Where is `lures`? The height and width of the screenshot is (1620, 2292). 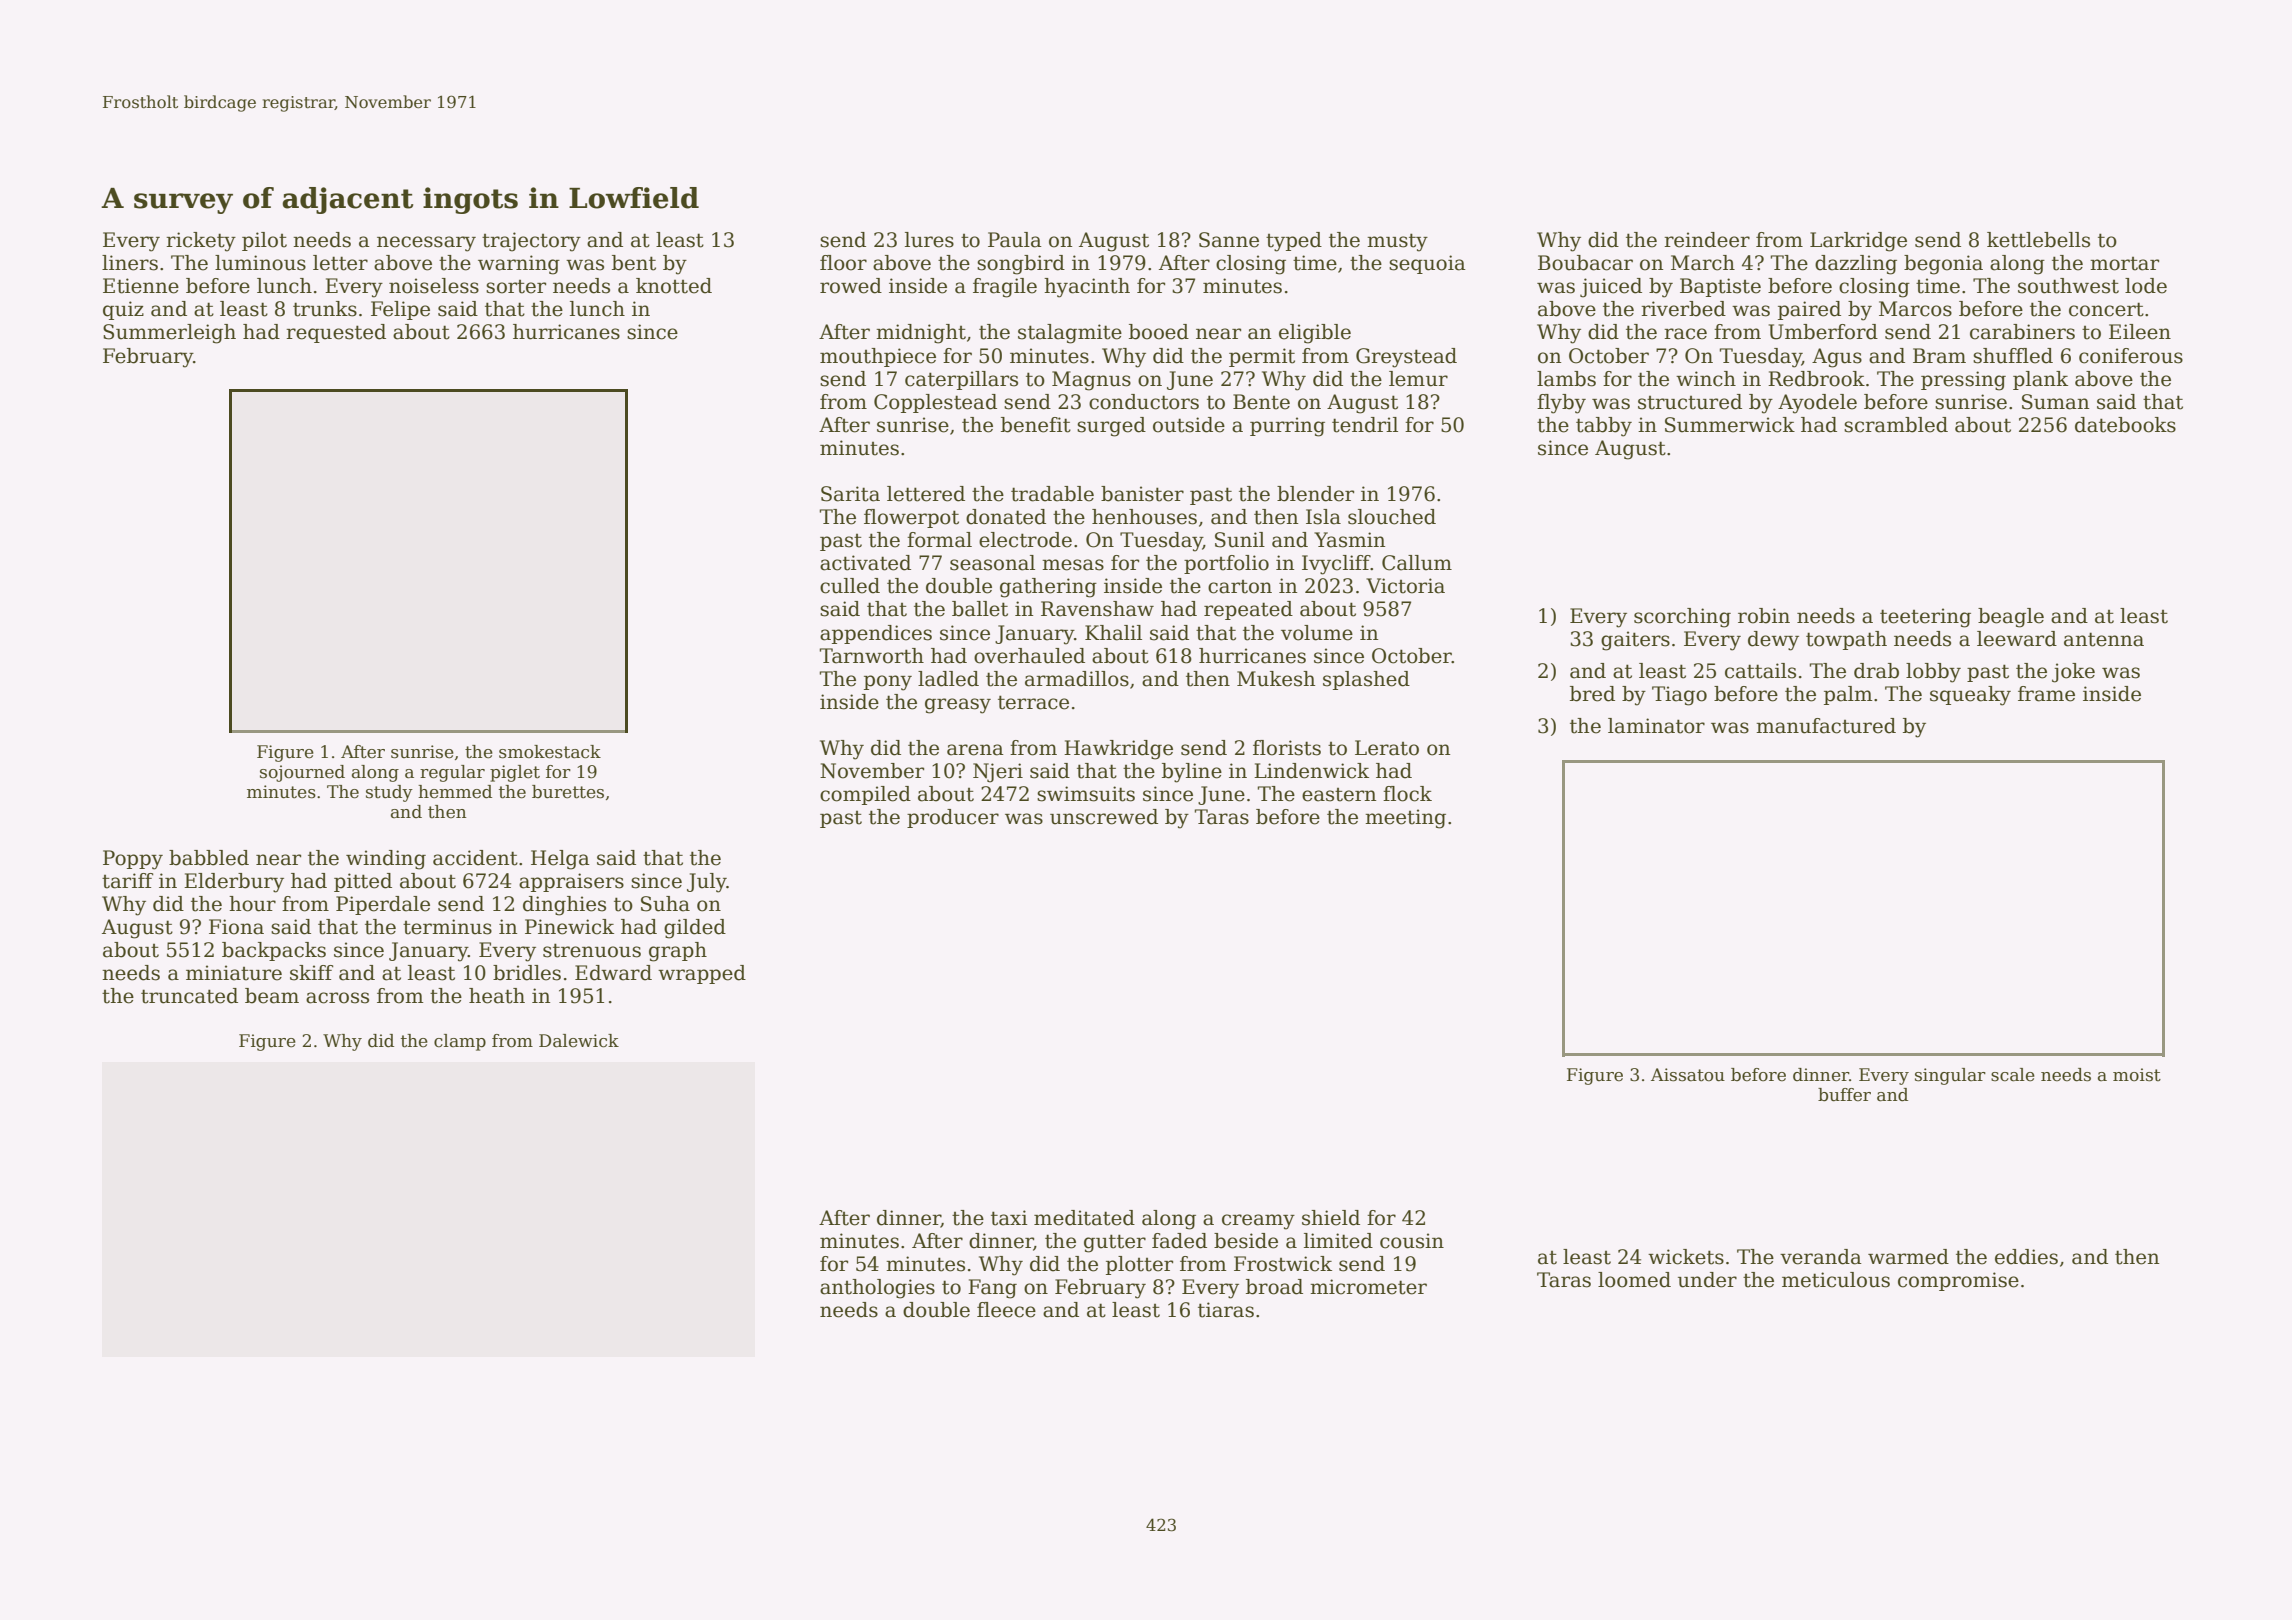 lures is located at coordinates (929, 240).
